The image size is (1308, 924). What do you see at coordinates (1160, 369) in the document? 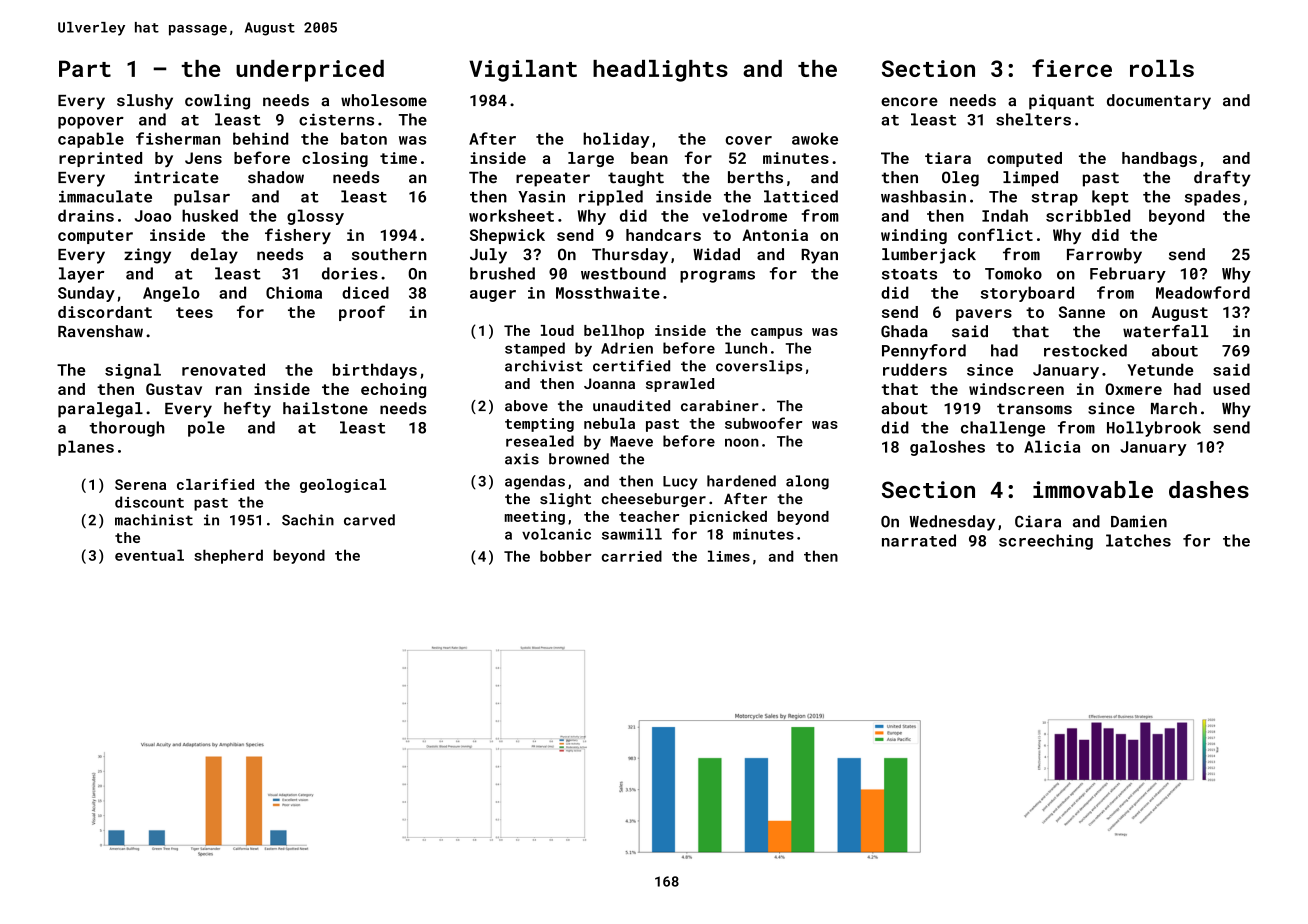
I see `Yetunde` at bounding box center [1160, 369].
